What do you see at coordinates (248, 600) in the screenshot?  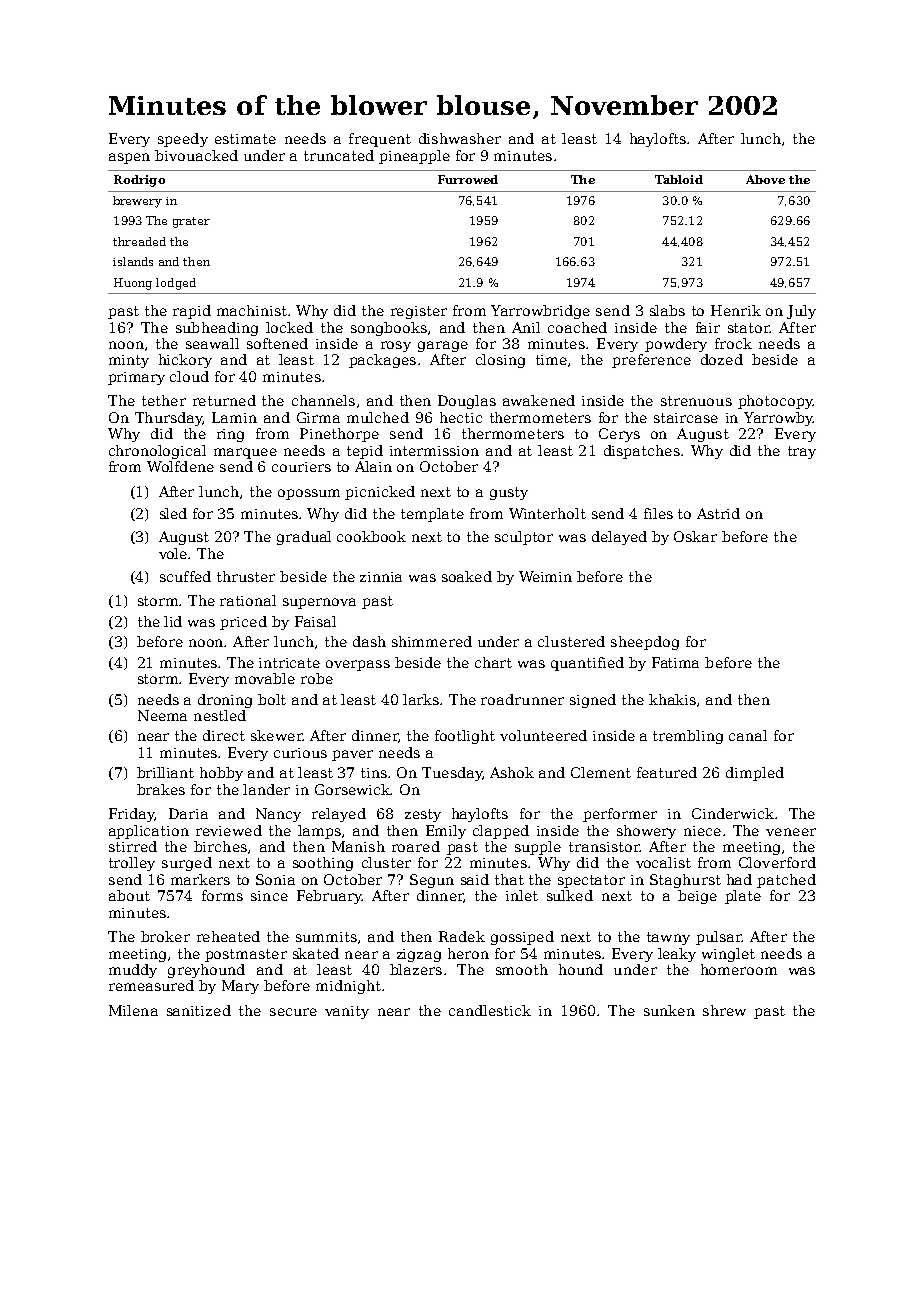 I see `rational` at bounding box center [248, 600].
